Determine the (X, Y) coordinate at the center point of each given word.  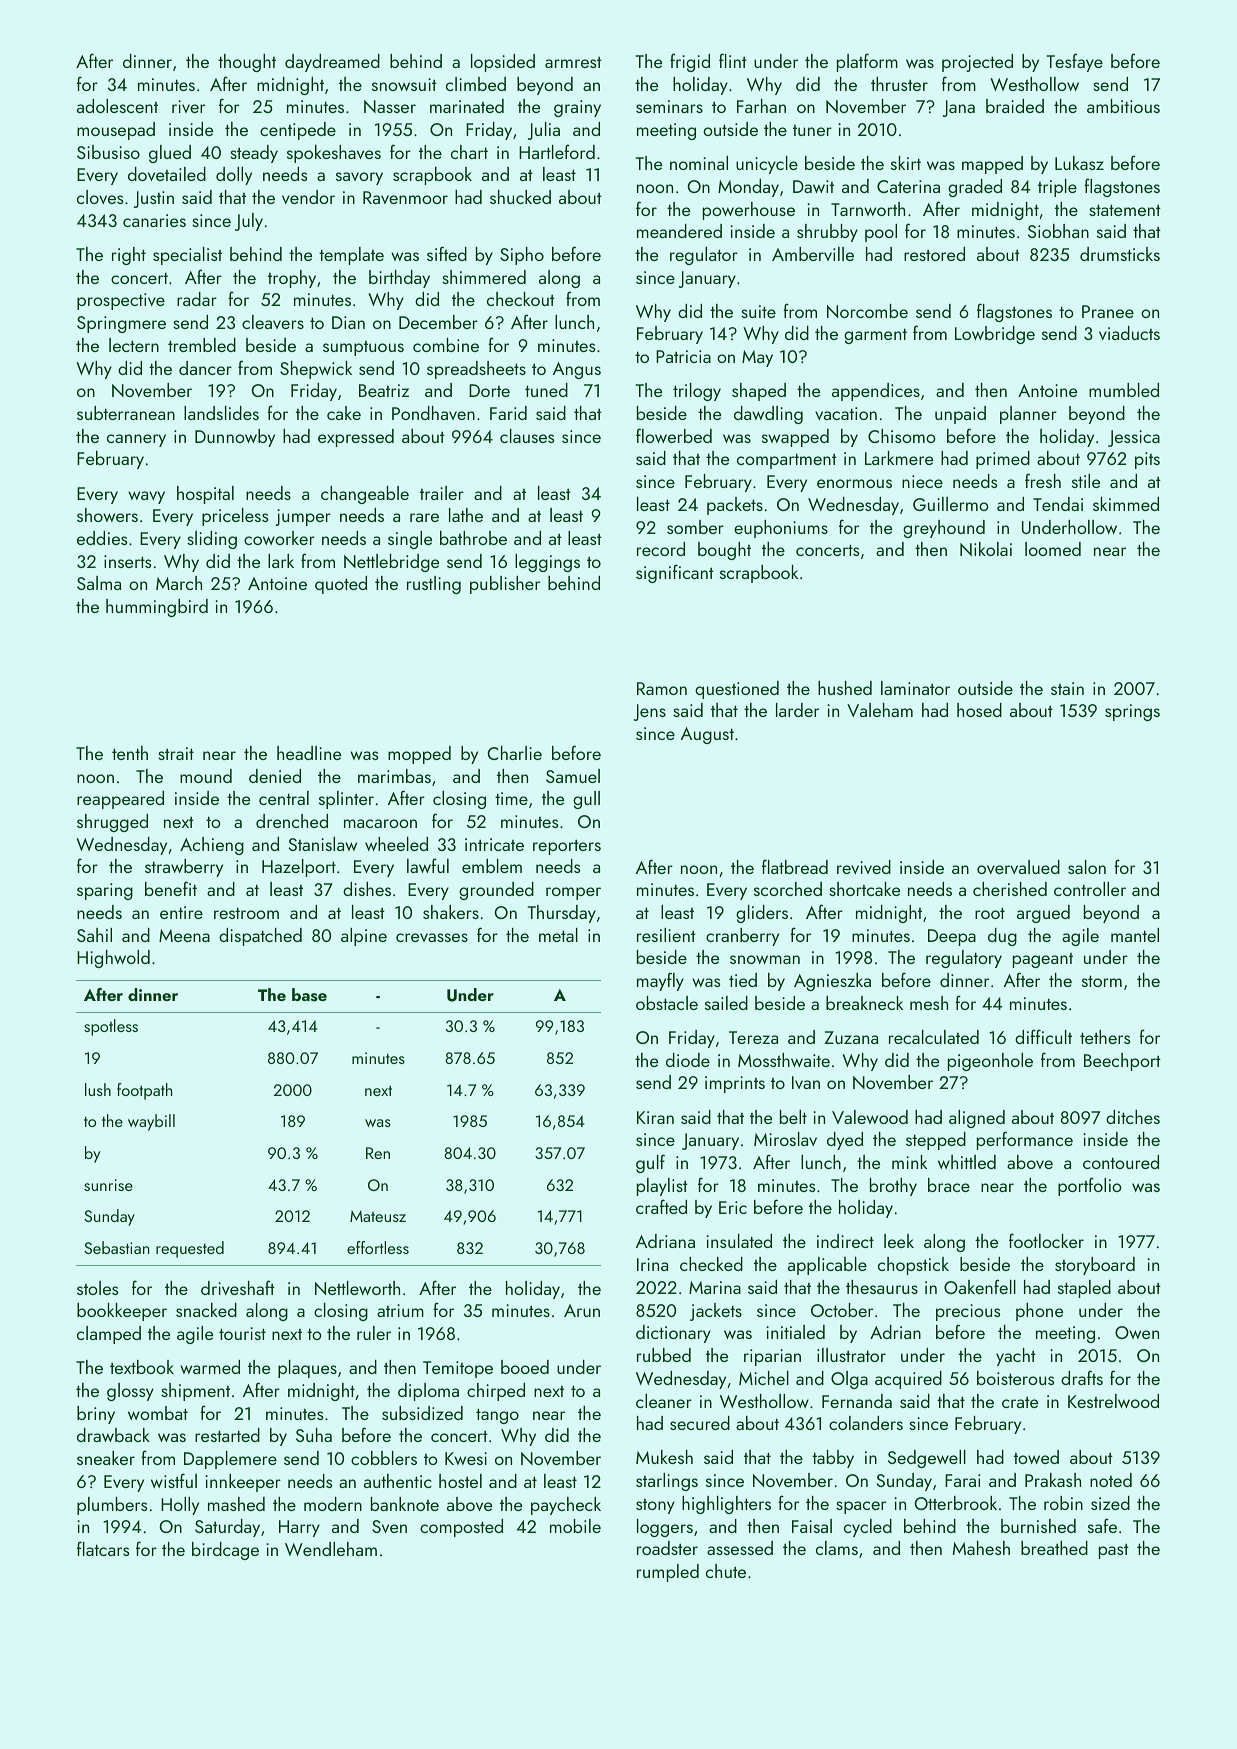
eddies (102, 538)
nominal (699, 163)
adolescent (117, 106)
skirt (906, 163)
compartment (787, 461)
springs (1132, 712)
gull (586, 800)
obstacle (667, 1003)
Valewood (870, 1117)
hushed (845, 688)
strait (176, 753)
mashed (236, 1504)
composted (461, 1528)
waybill (151, 1122)
